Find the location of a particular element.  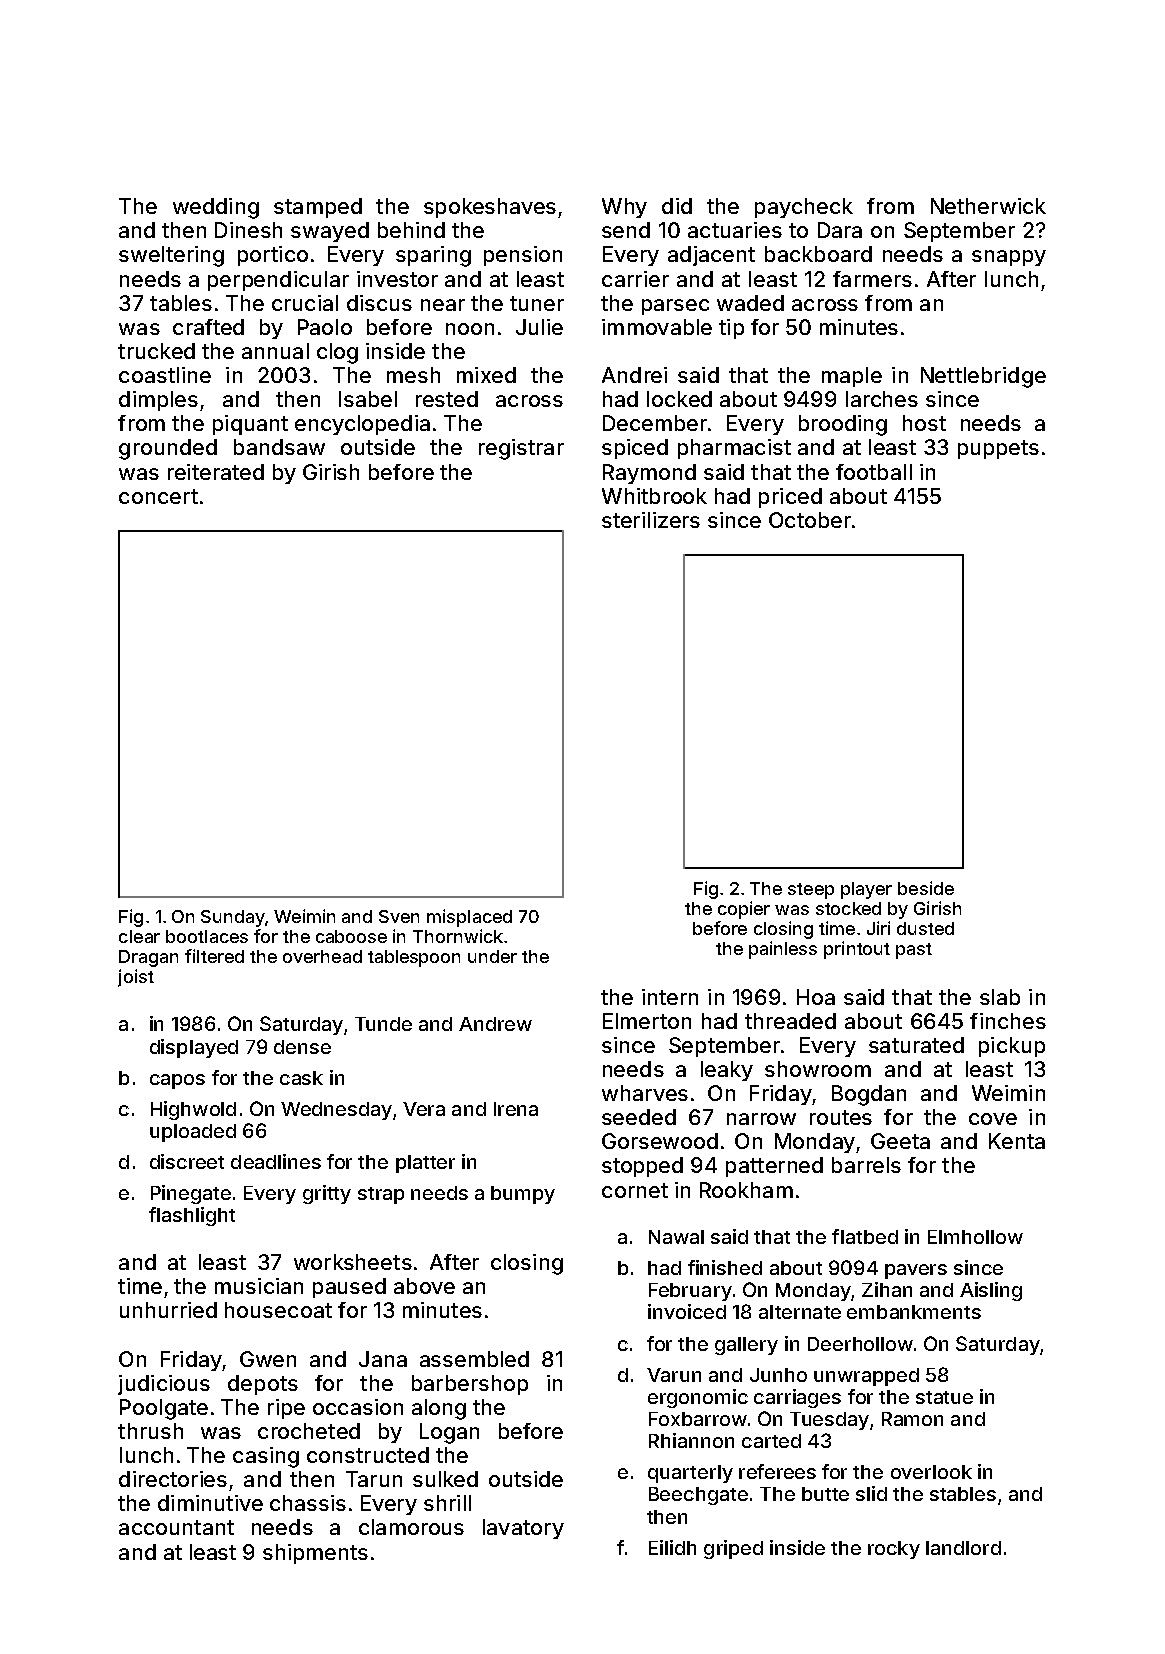

depots is located at coordinates (263, 1385).
